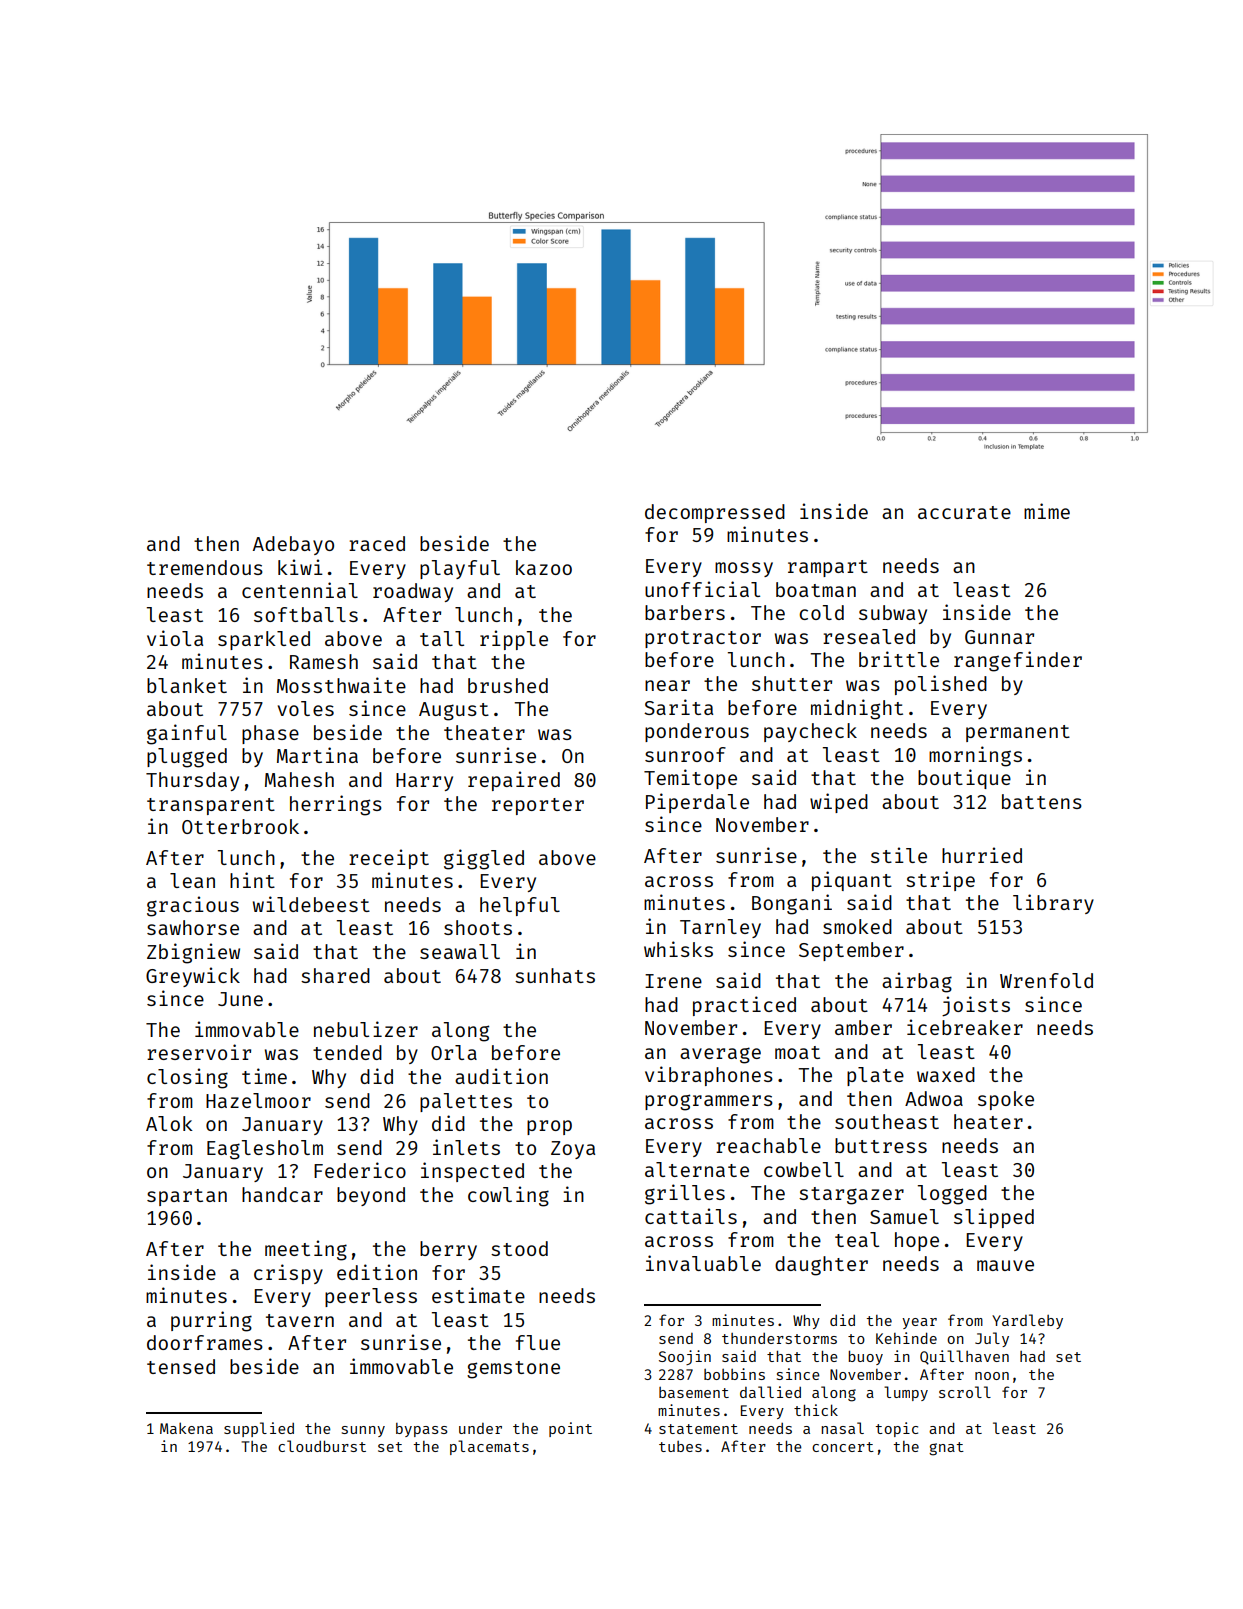 The width and height of the image is (1243, 1609). Describe the element at coordinates (1005, 1265) in the image. I see `mauve` at that location.
